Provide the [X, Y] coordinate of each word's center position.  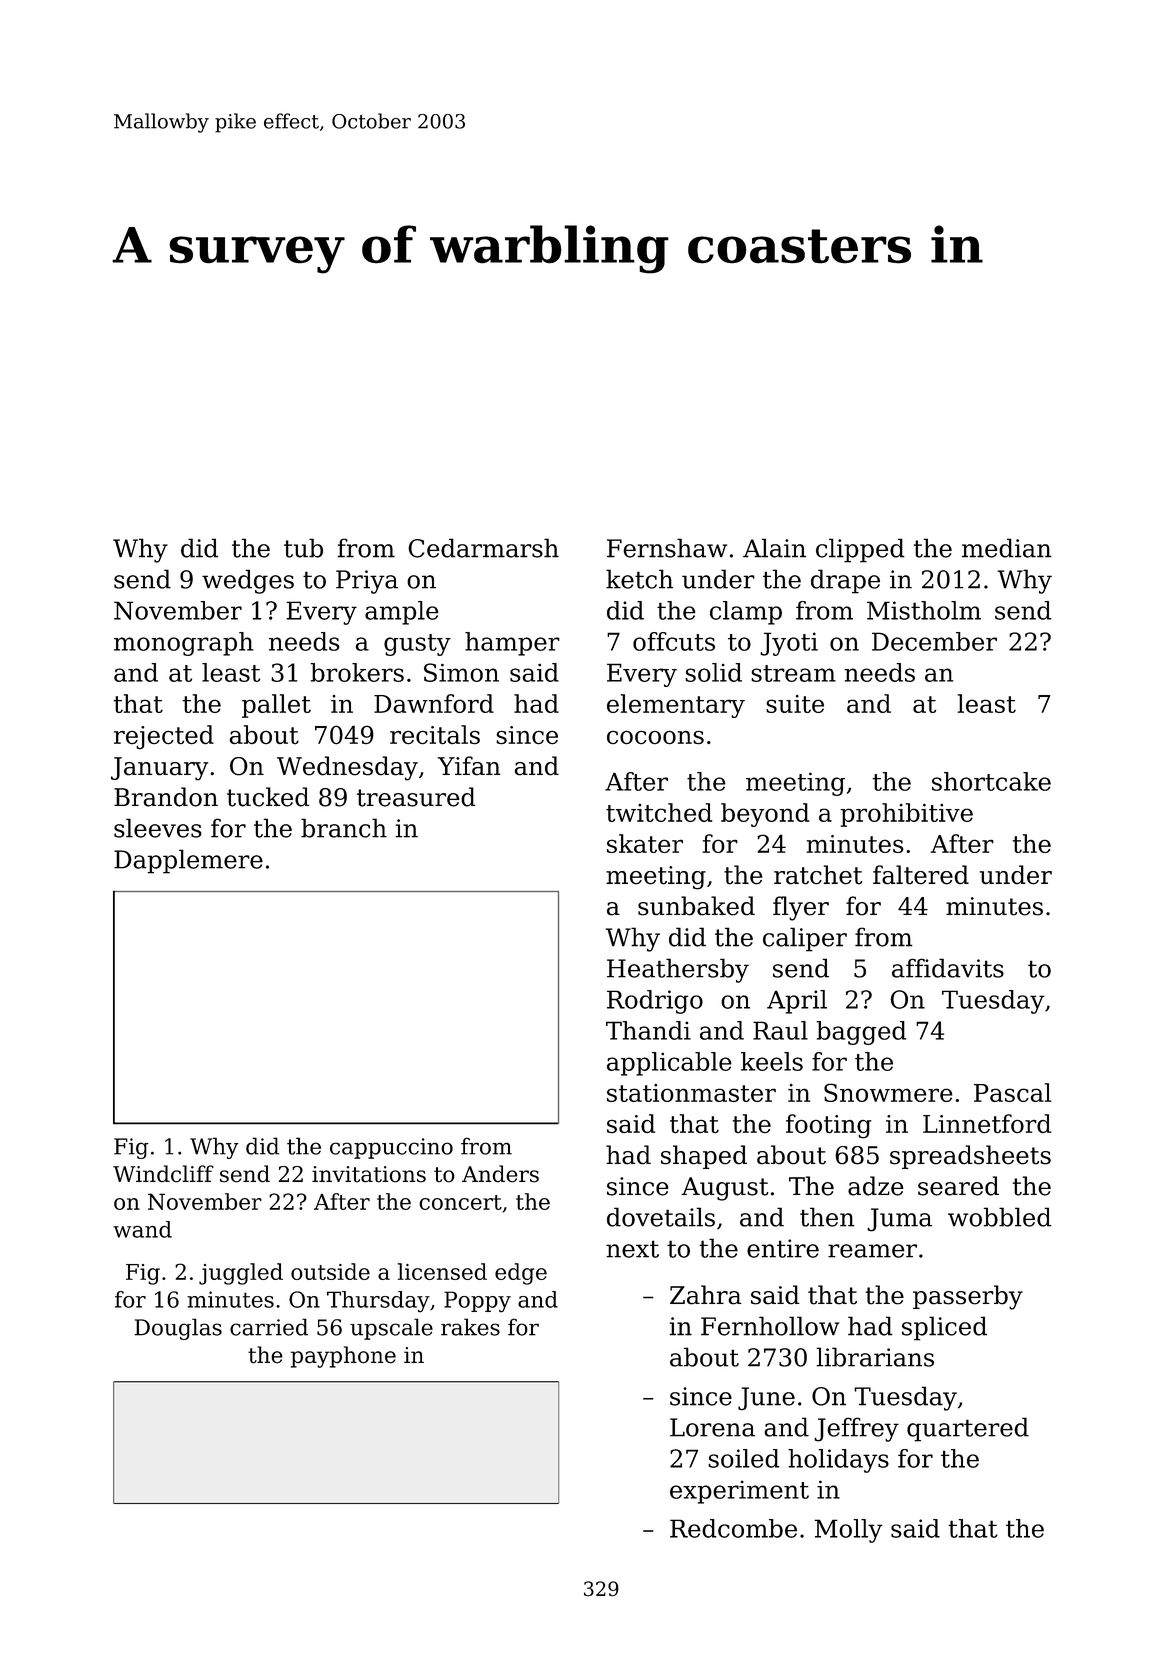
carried [269, 1327]
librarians [875, 1357]
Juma [899, 1220]
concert [460, 1202]
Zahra [706, 1295]
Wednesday [347, 768]
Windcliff [163, 1174]
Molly [848, 1531]
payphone [343, 1357]
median [1007, 548]
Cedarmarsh [483, 548]
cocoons [655, 737]
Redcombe [733, 1528]
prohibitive [906, 815]
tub [303, 548]
